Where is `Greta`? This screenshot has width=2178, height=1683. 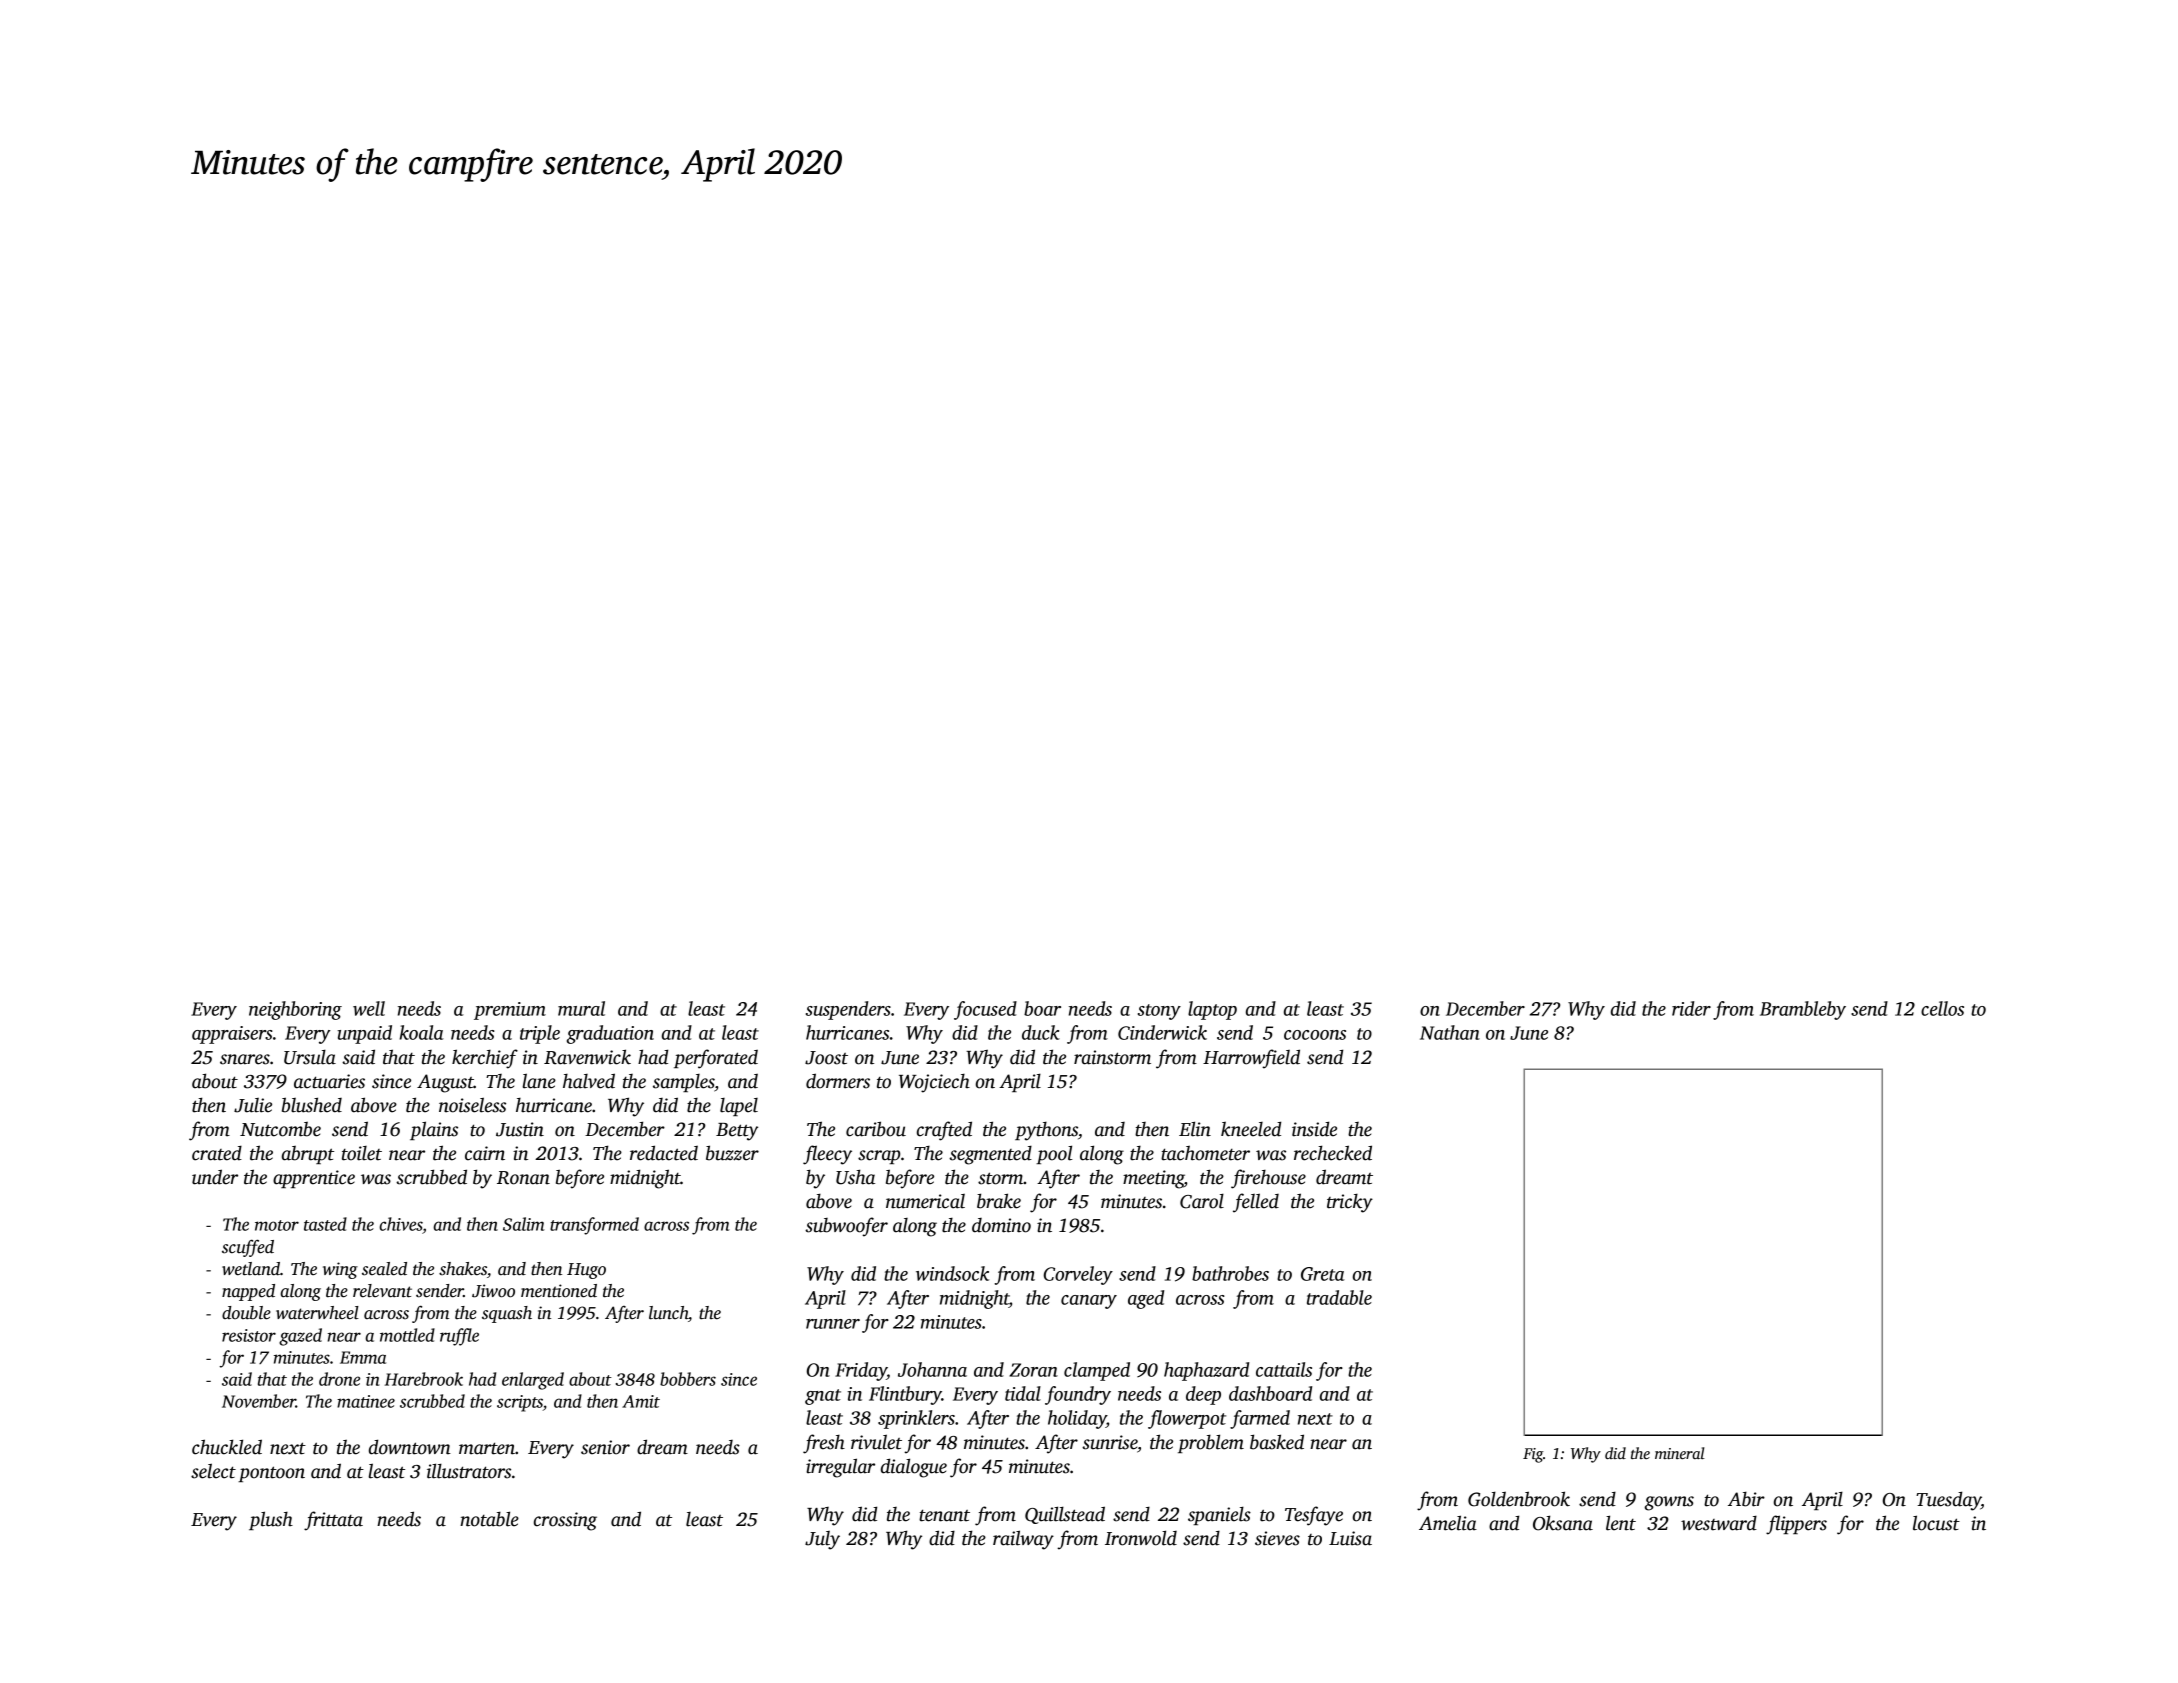
Greta is located at coordinates (1323, 1274).
